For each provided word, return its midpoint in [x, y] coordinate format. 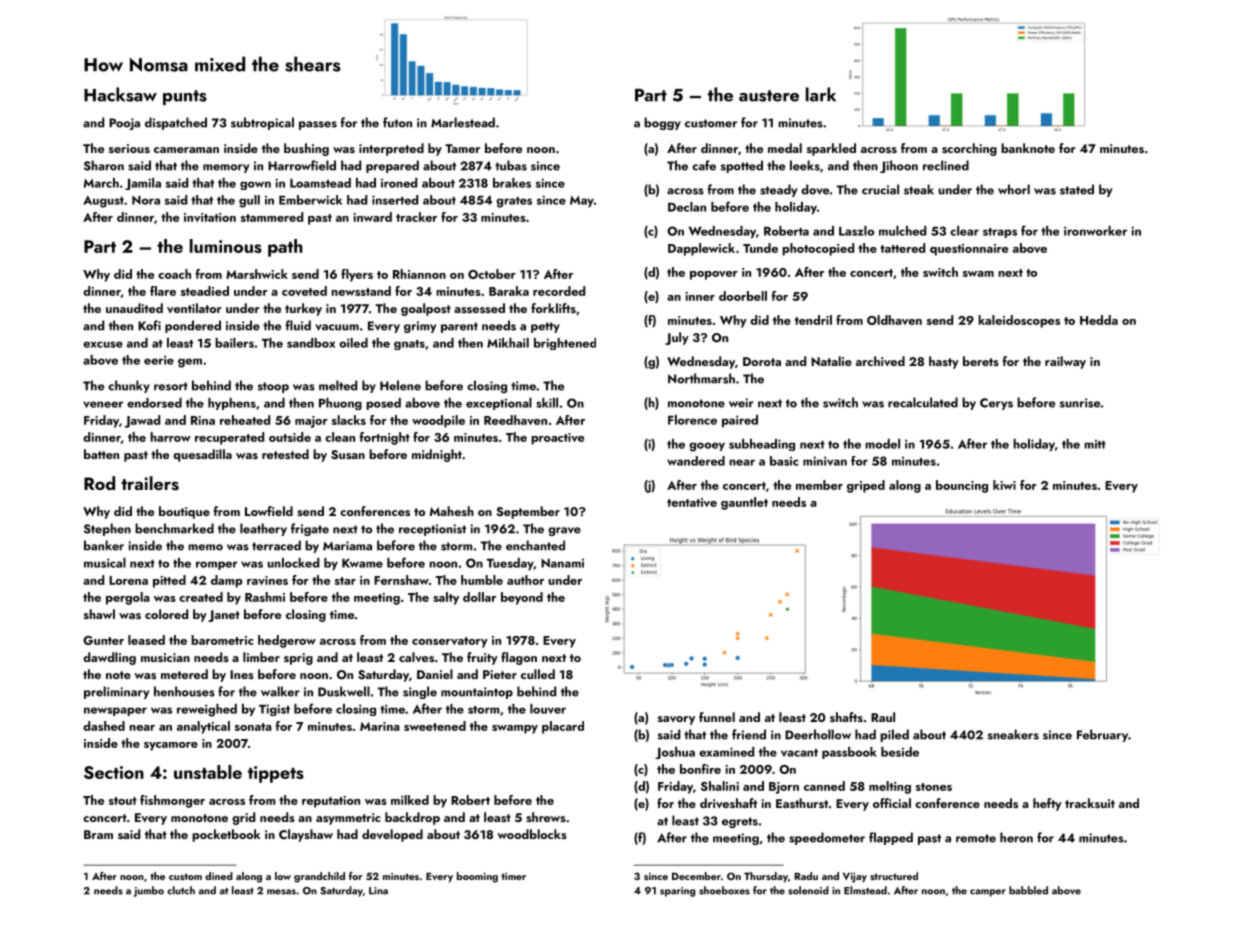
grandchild [319, 877]
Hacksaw [120, 94]
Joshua [675, 753]
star [345, 581]
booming [477, 877]
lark [821, 94]
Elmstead [865, 890]
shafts [846, 717]
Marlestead [463, 122]
